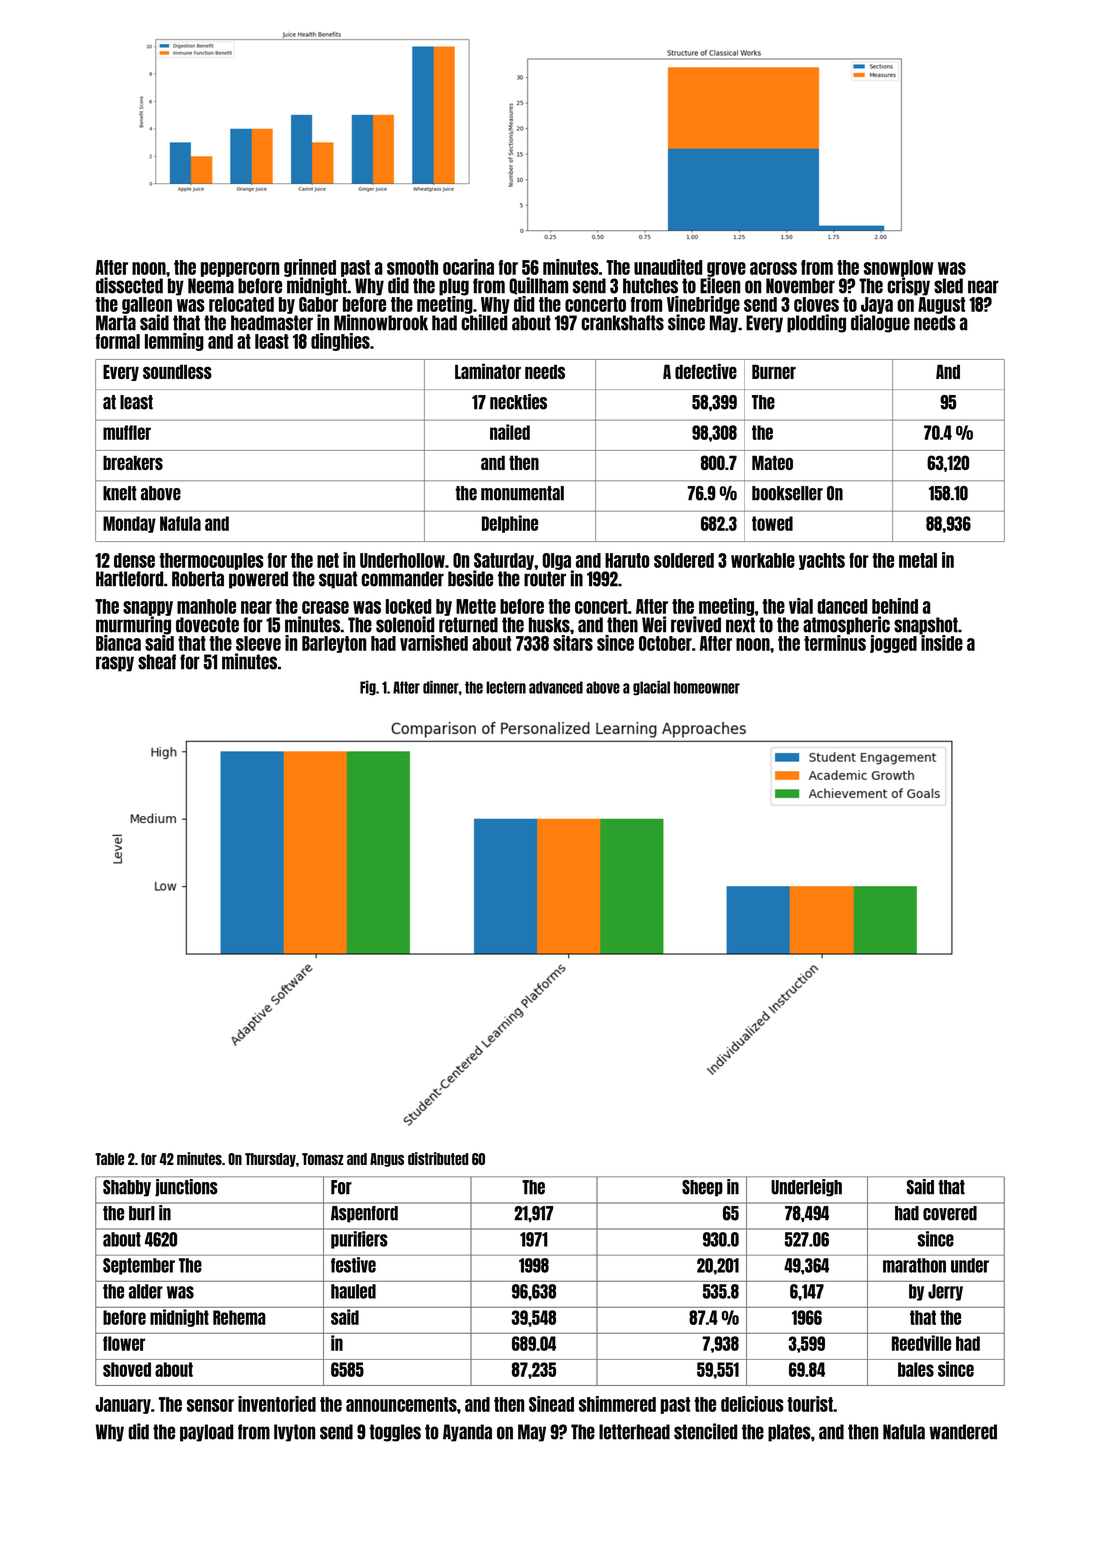  I want to click on snowplow, so click(898, 268).
